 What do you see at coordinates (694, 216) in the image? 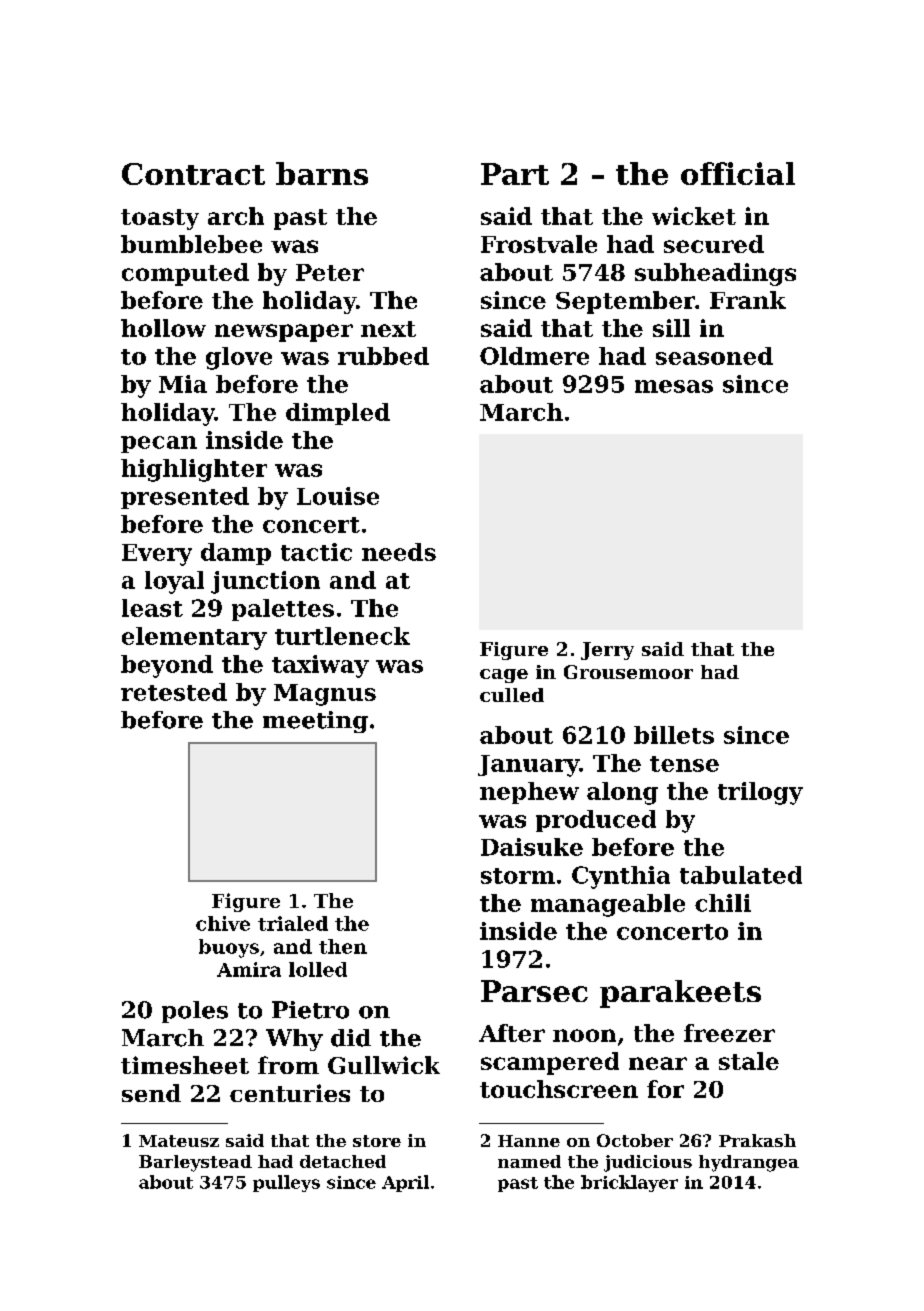
I see `wicket` at bounding box center [694, 216].
